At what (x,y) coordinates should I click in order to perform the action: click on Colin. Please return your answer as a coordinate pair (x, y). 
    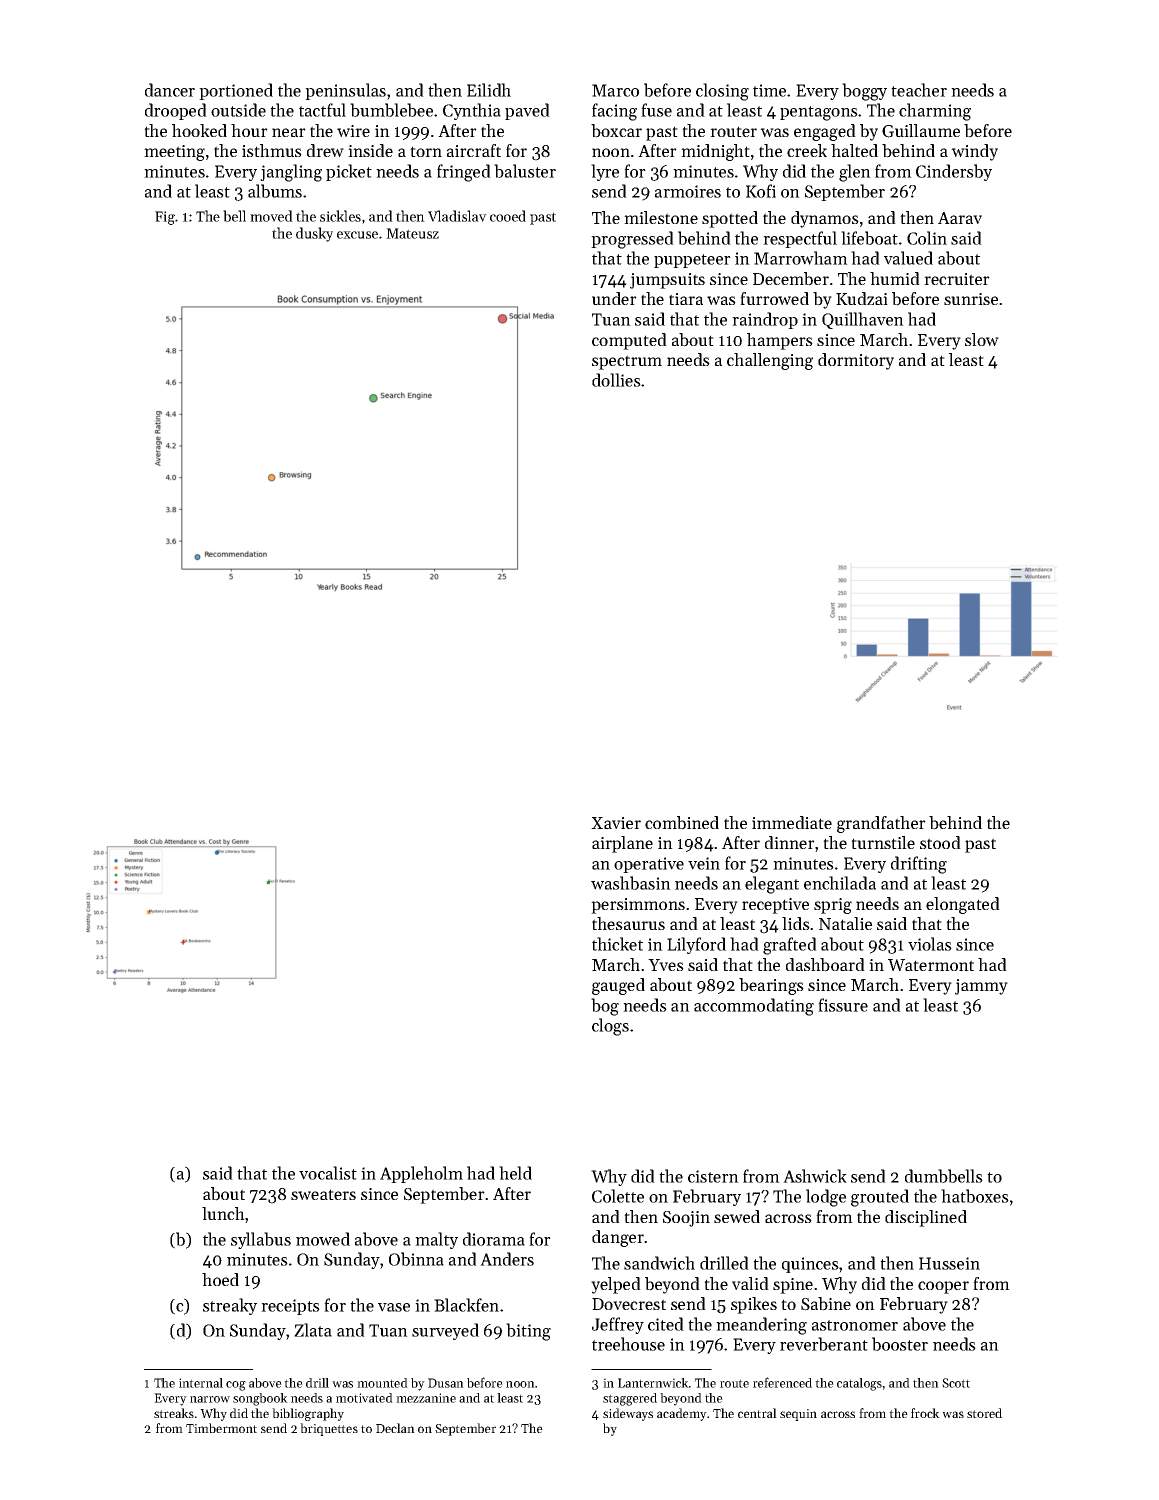
    Looking at the image, I should click on (927, 238).
